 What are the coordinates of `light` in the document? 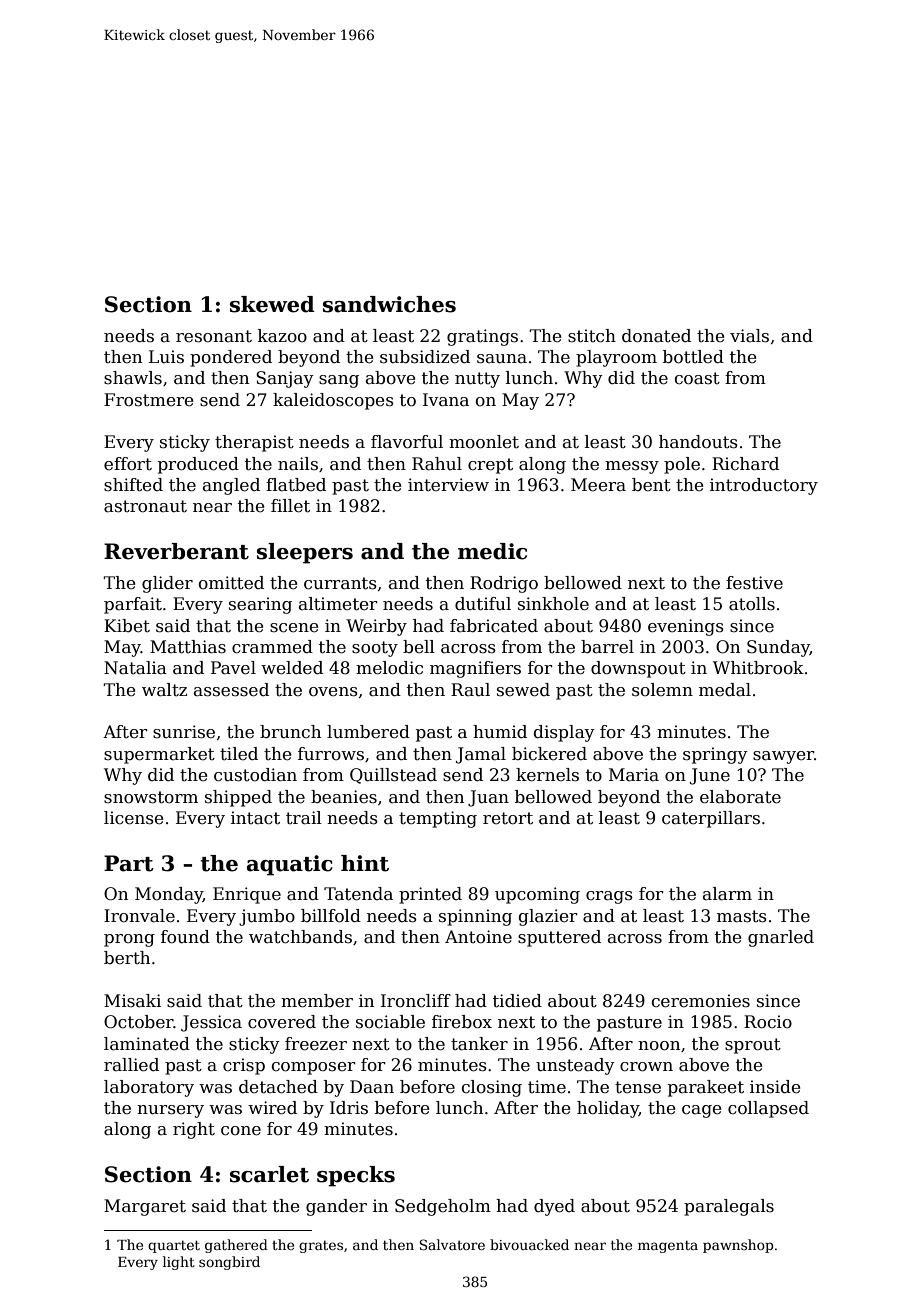 It's located at (179, 1263).
